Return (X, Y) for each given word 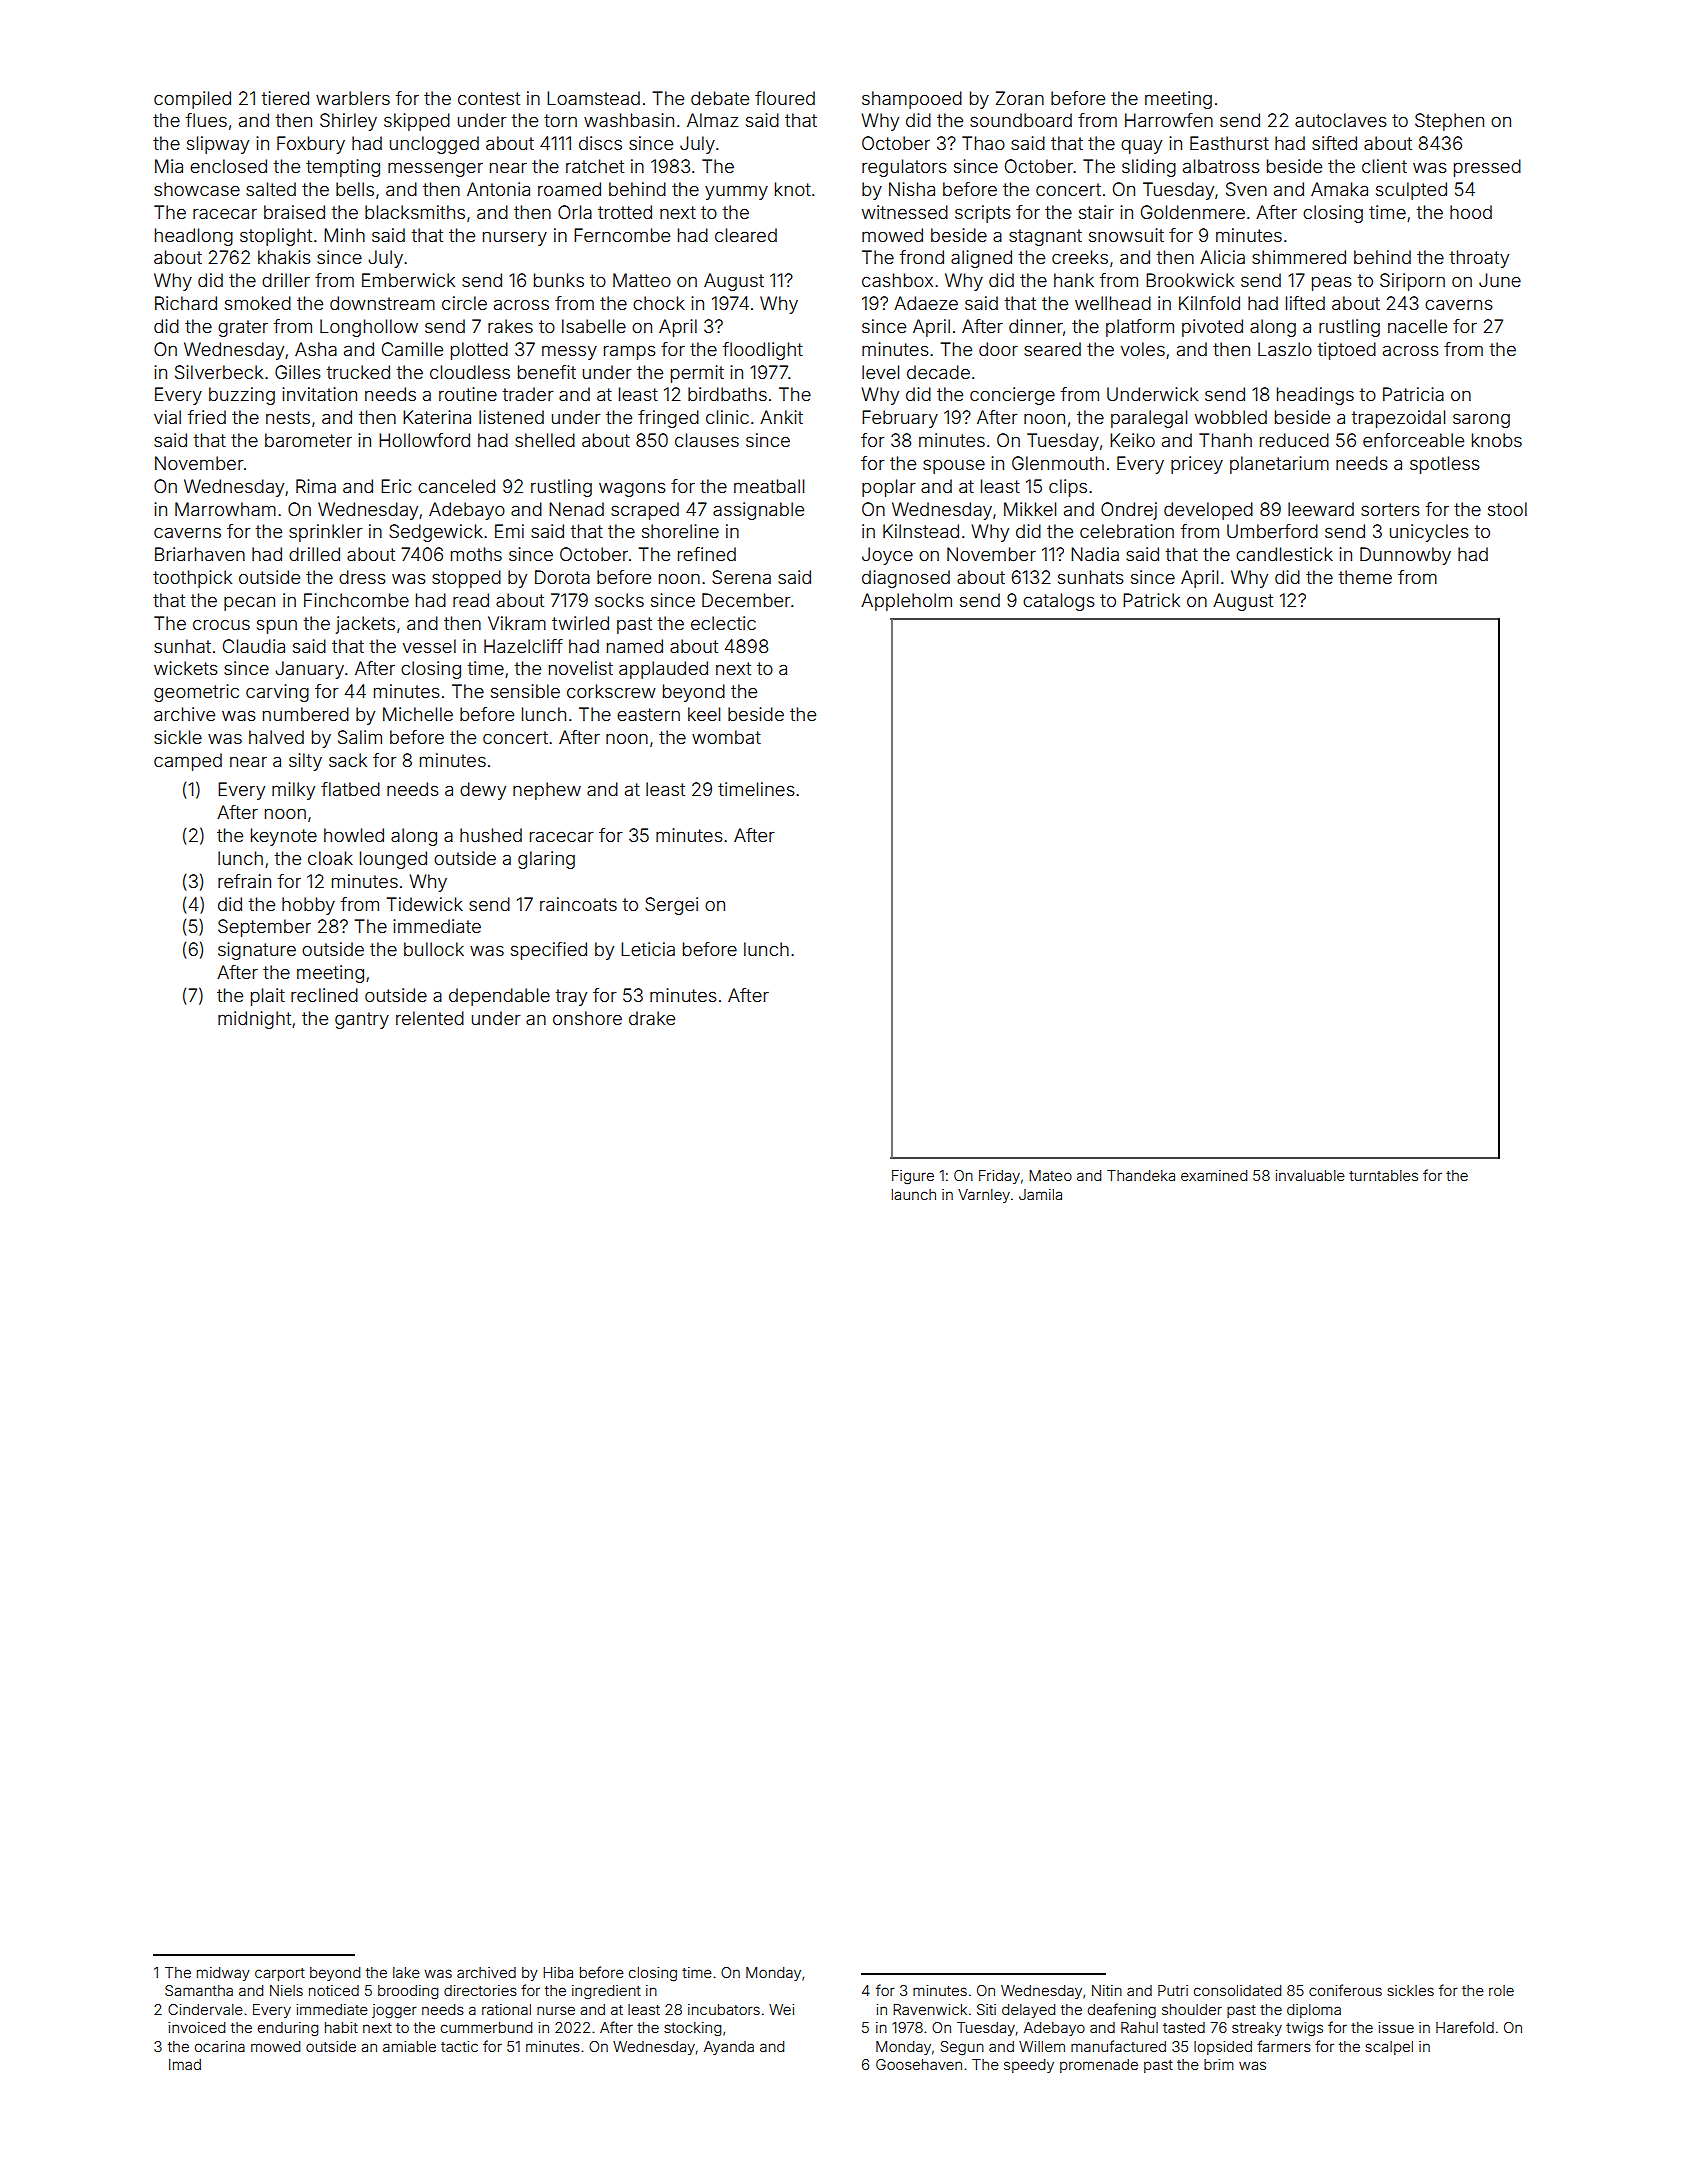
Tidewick (424, 904)
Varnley (984, 1196)
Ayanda (729, 2048)
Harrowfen (1169, 120)
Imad (185, 2064)
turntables (1383, 1175)
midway (223, 1974)
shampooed (912, 100)
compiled (192, 100)
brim (1219, 2064)
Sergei (671, 906)
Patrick (1151, 600)
